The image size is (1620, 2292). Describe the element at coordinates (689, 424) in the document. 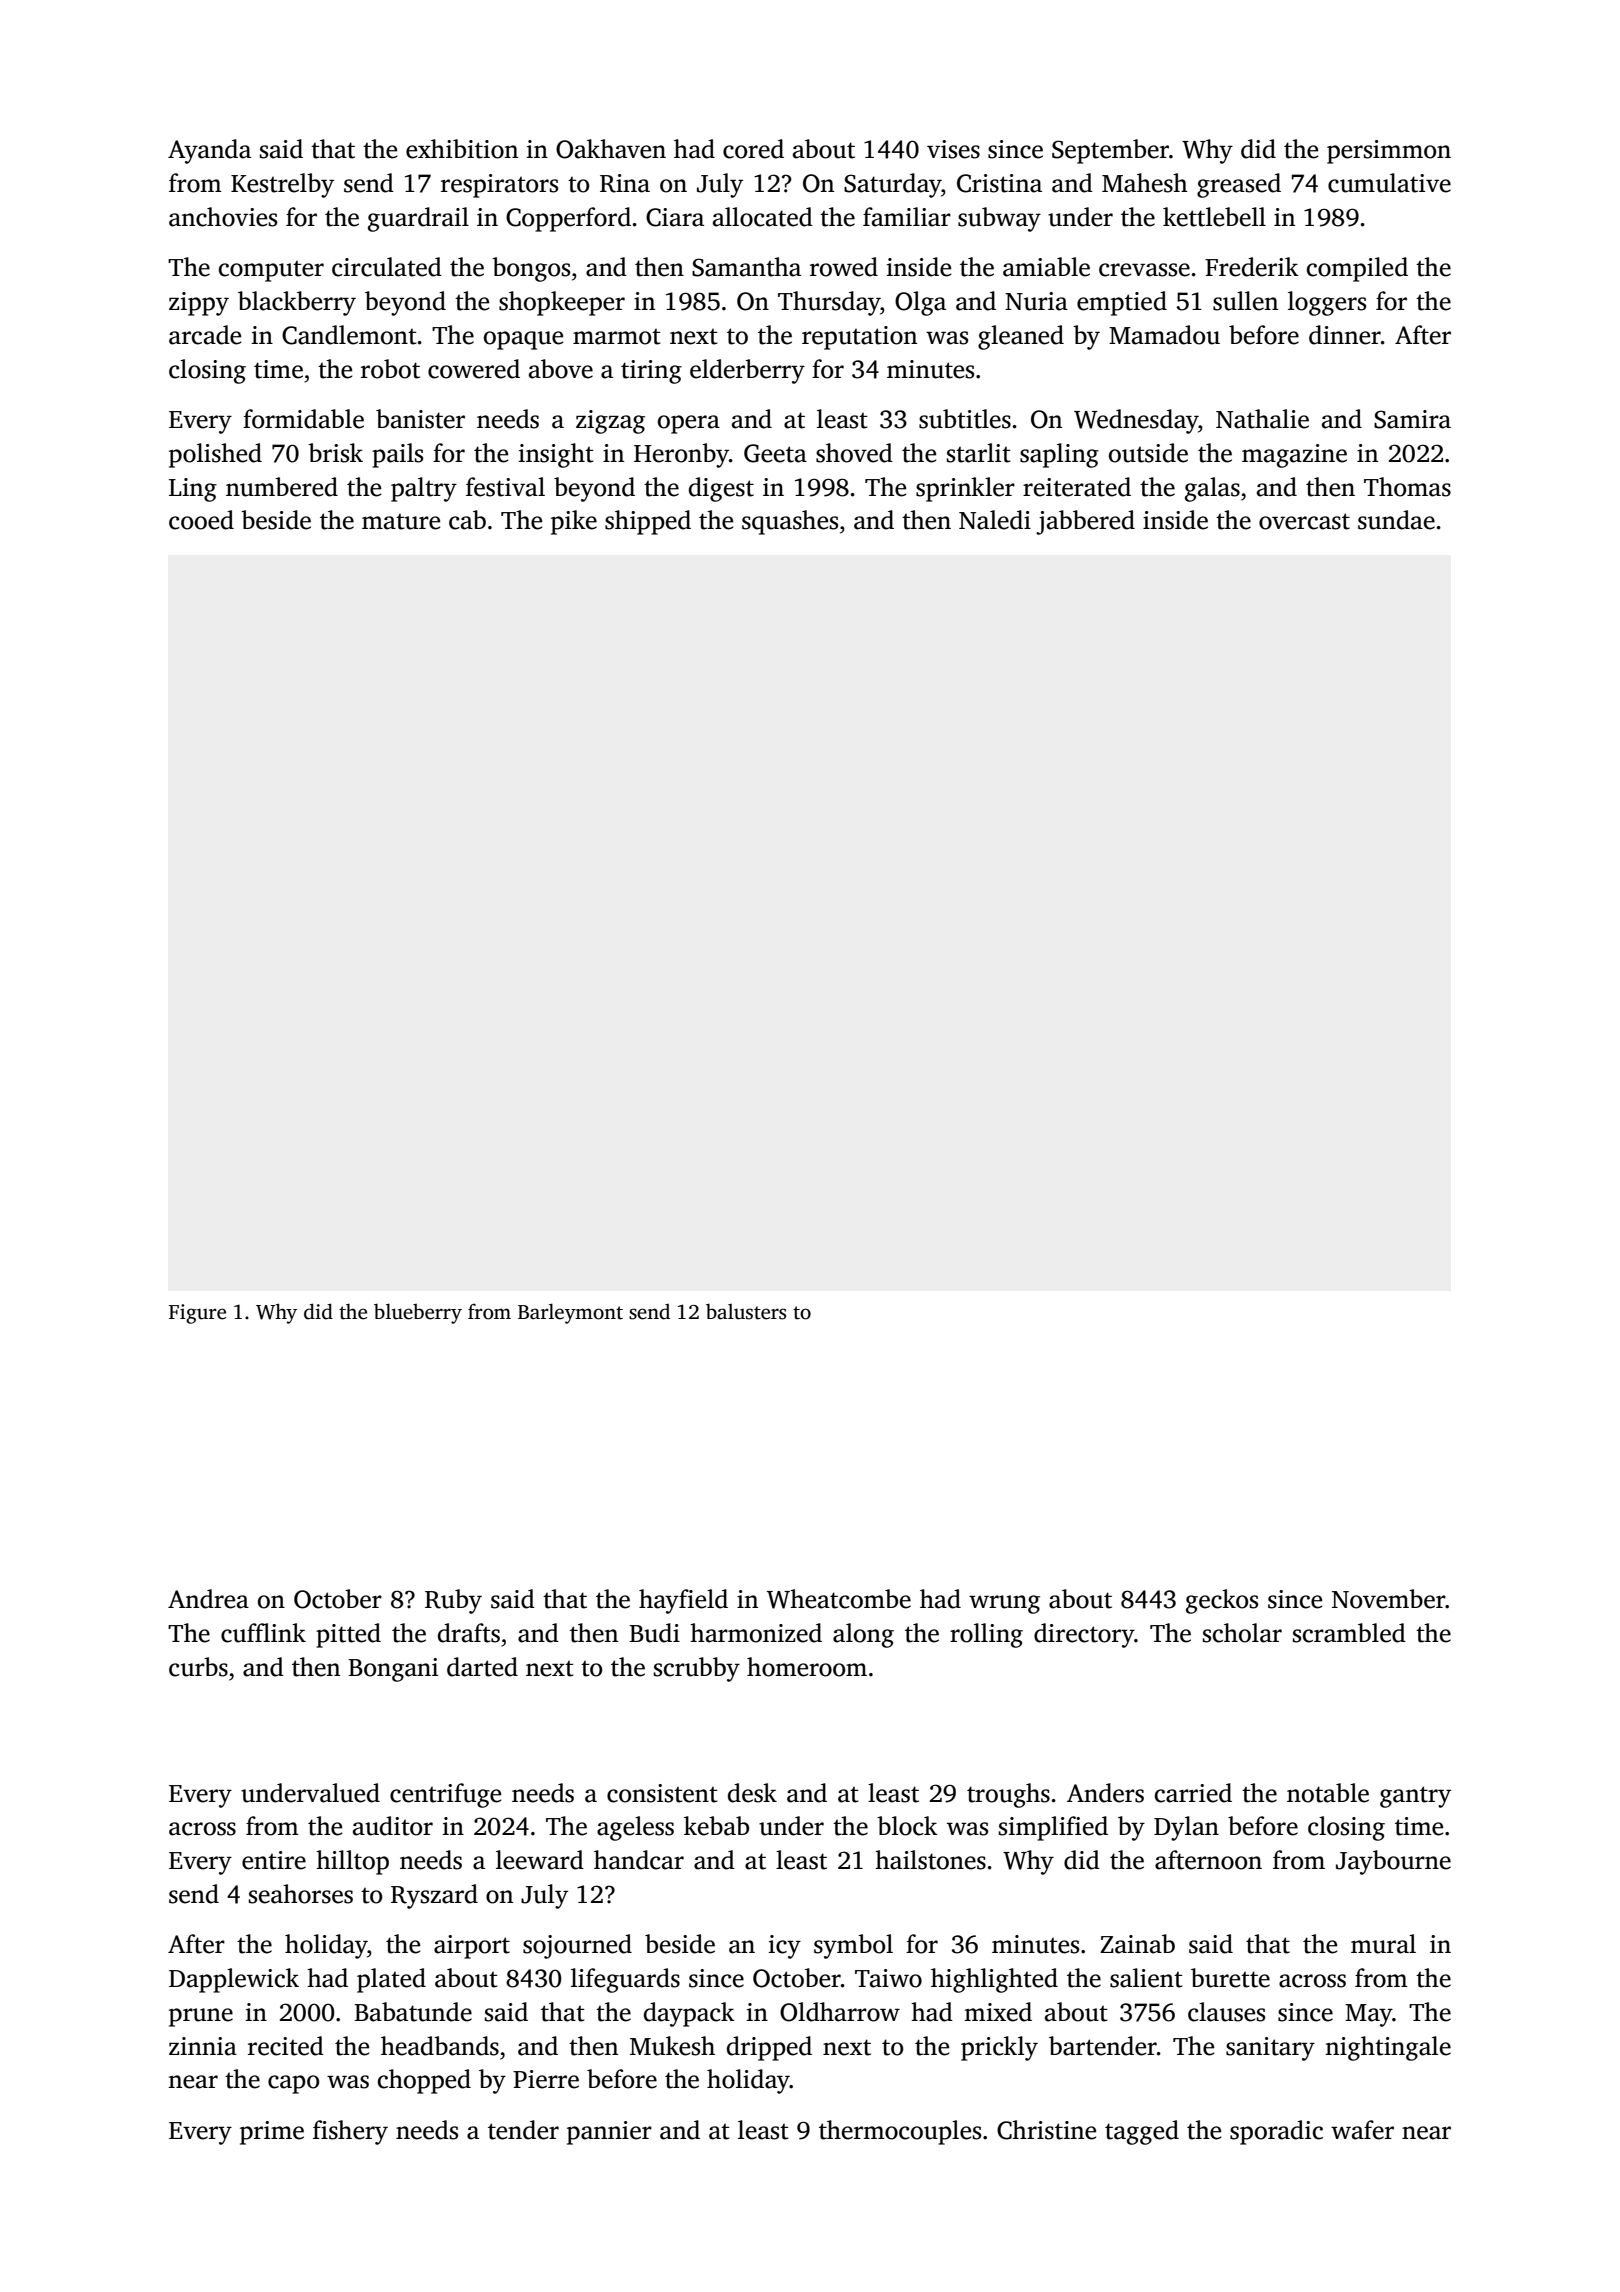

I see `opera` at that location.
